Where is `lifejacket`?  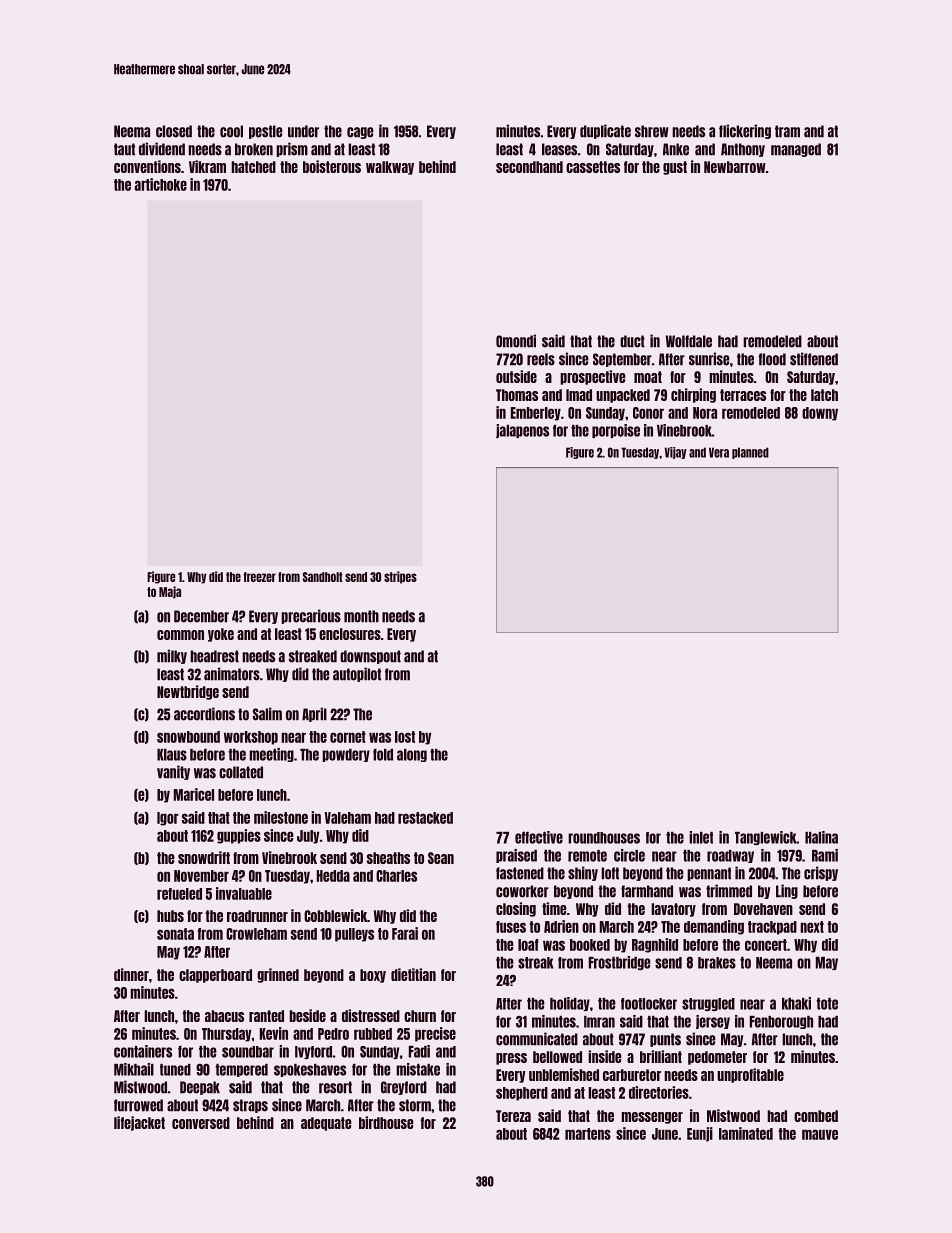
lifejacket is located at coordinates (139, 1123).
